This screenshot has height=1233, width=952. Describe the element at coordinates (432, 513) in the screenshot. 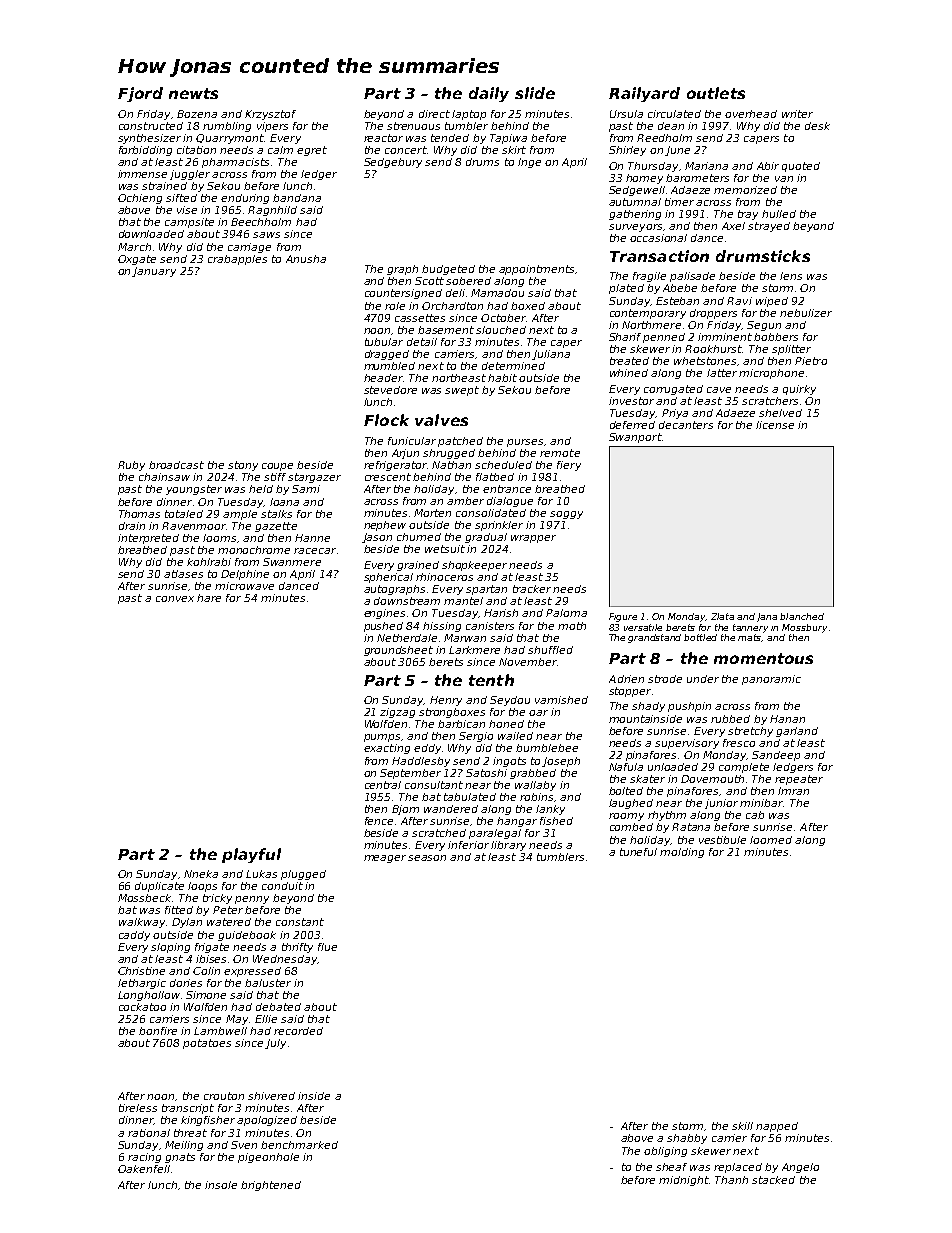

I see `Morten` at that location.
